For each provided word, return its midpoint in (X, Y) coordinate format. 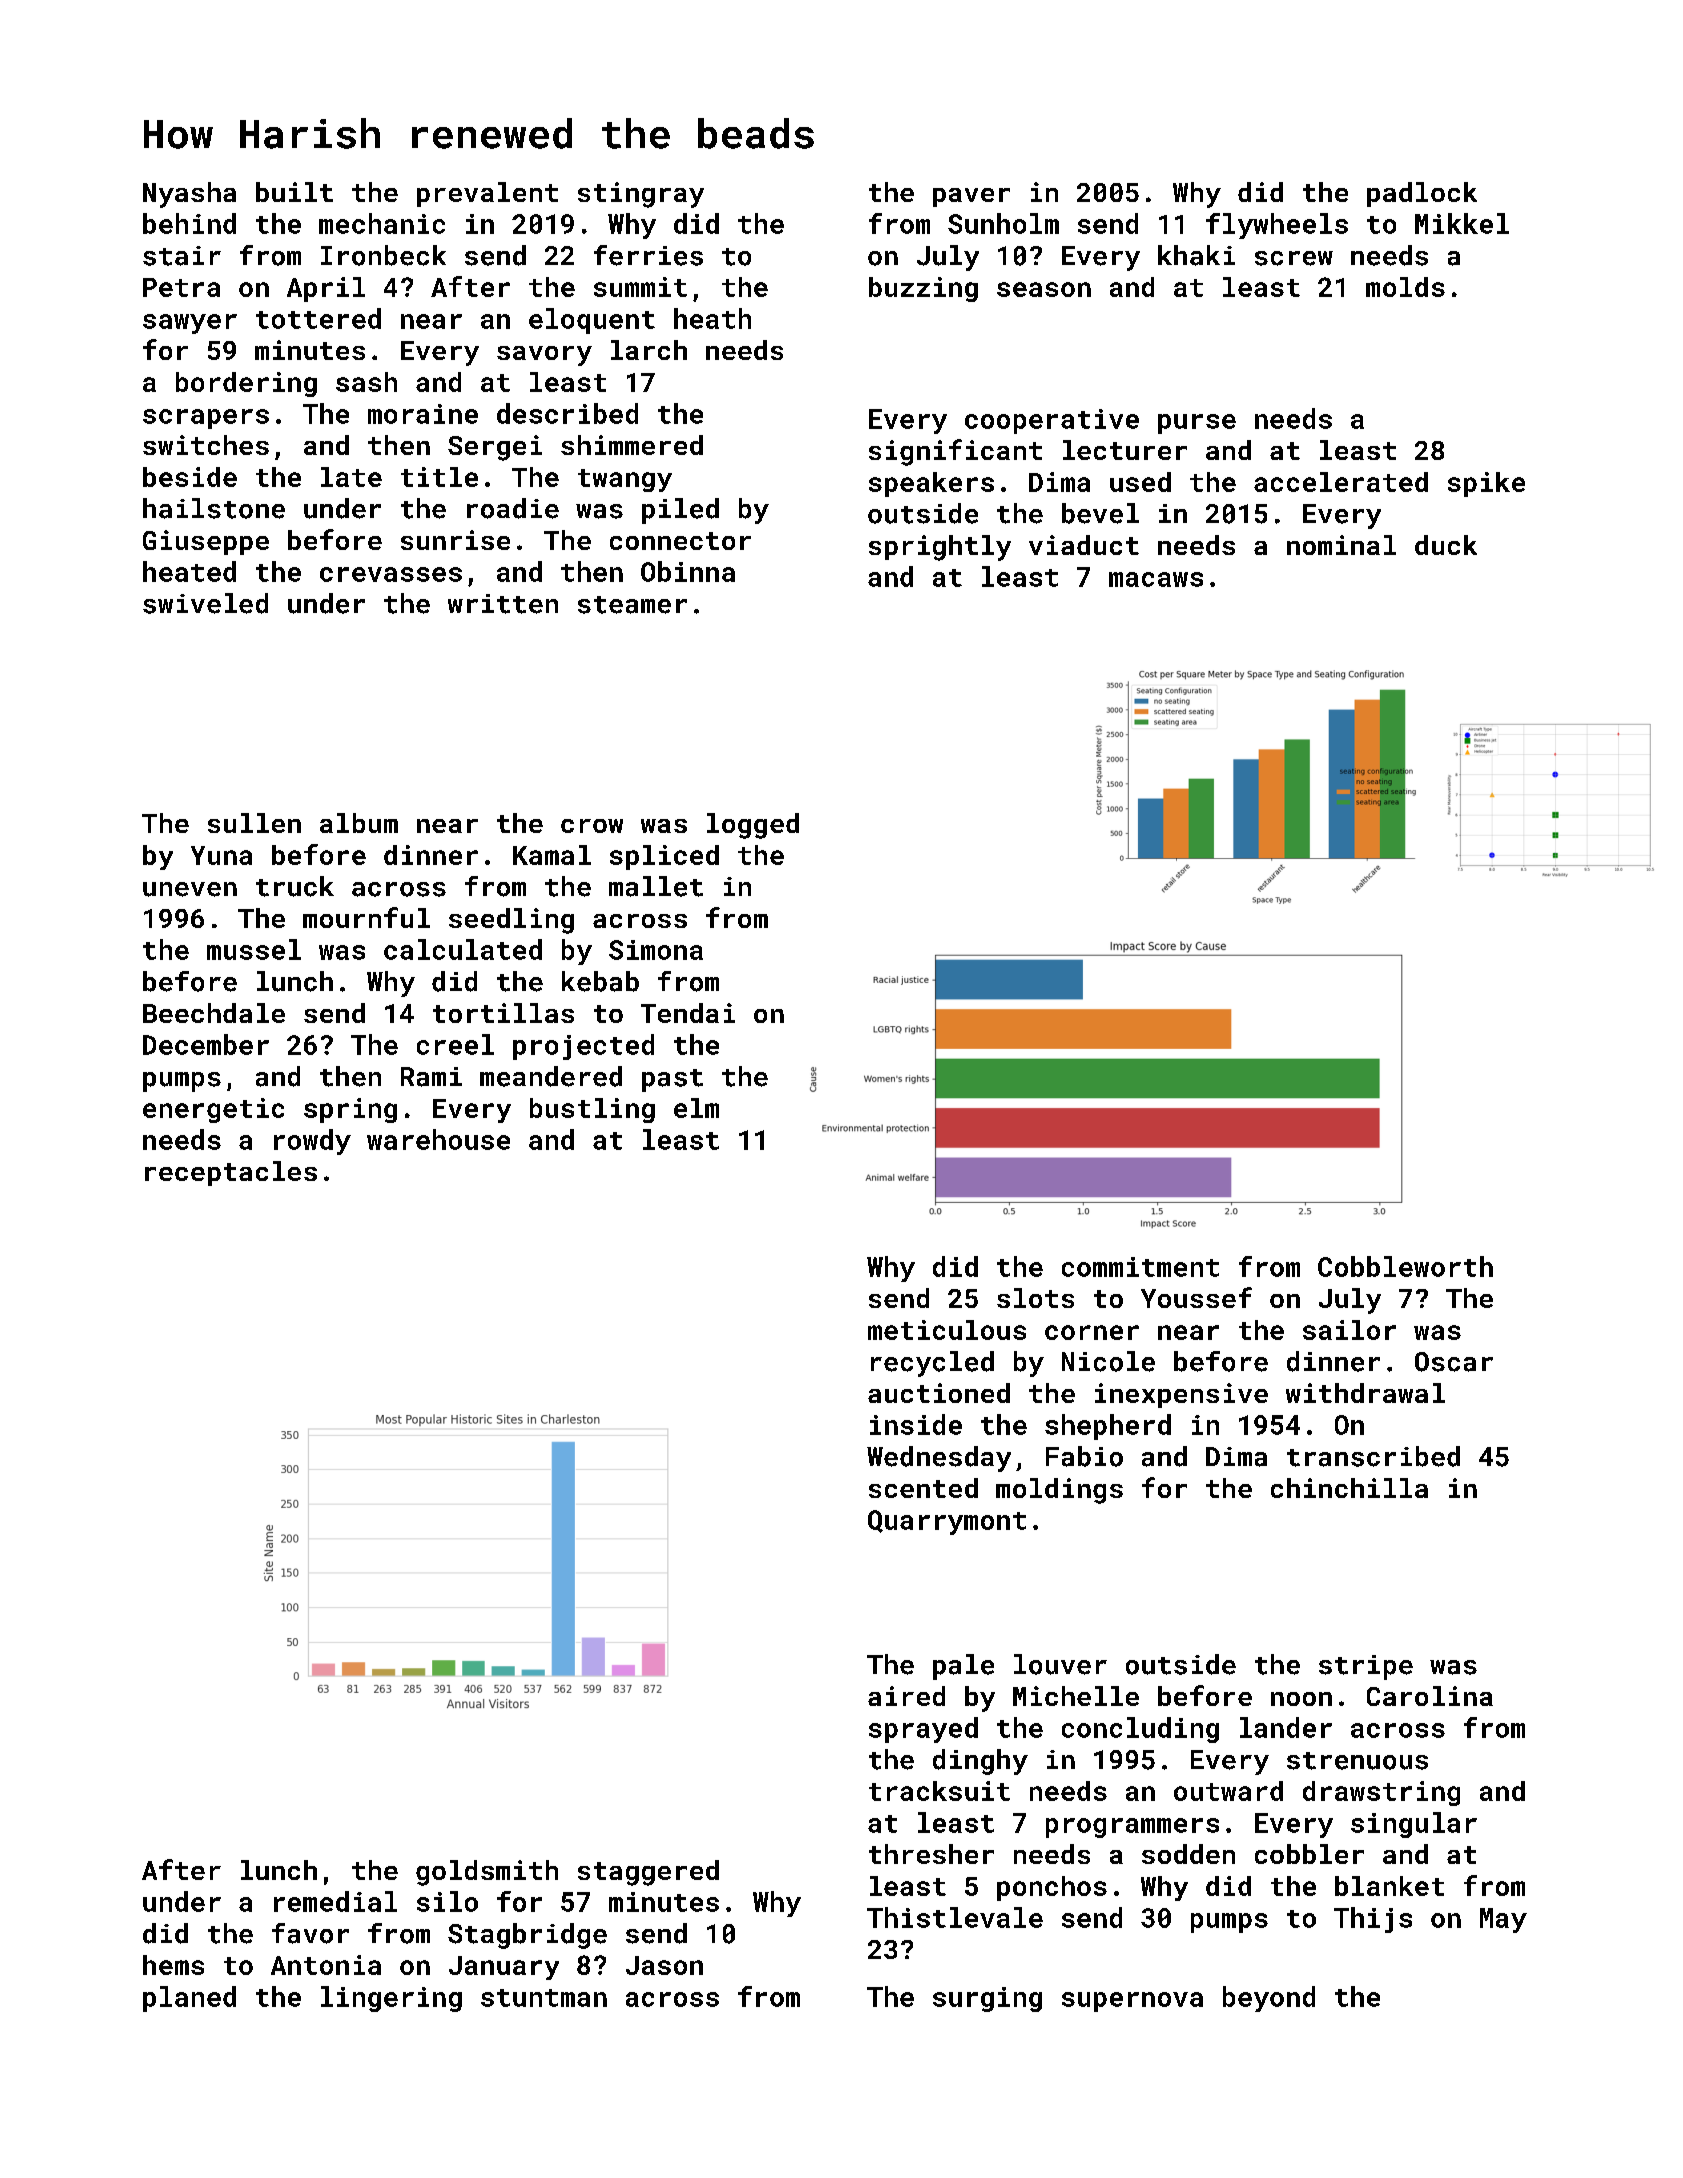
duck (1446, 545)
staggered (648, 1873)
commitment (1140, 1267)
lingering (391, 1999)
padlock (1422, 194)
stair (182, 256)
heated (189, 571)
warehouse (438, 1139)
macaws (1156, 579)
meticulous (947, 1330)
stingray (641, 195)
